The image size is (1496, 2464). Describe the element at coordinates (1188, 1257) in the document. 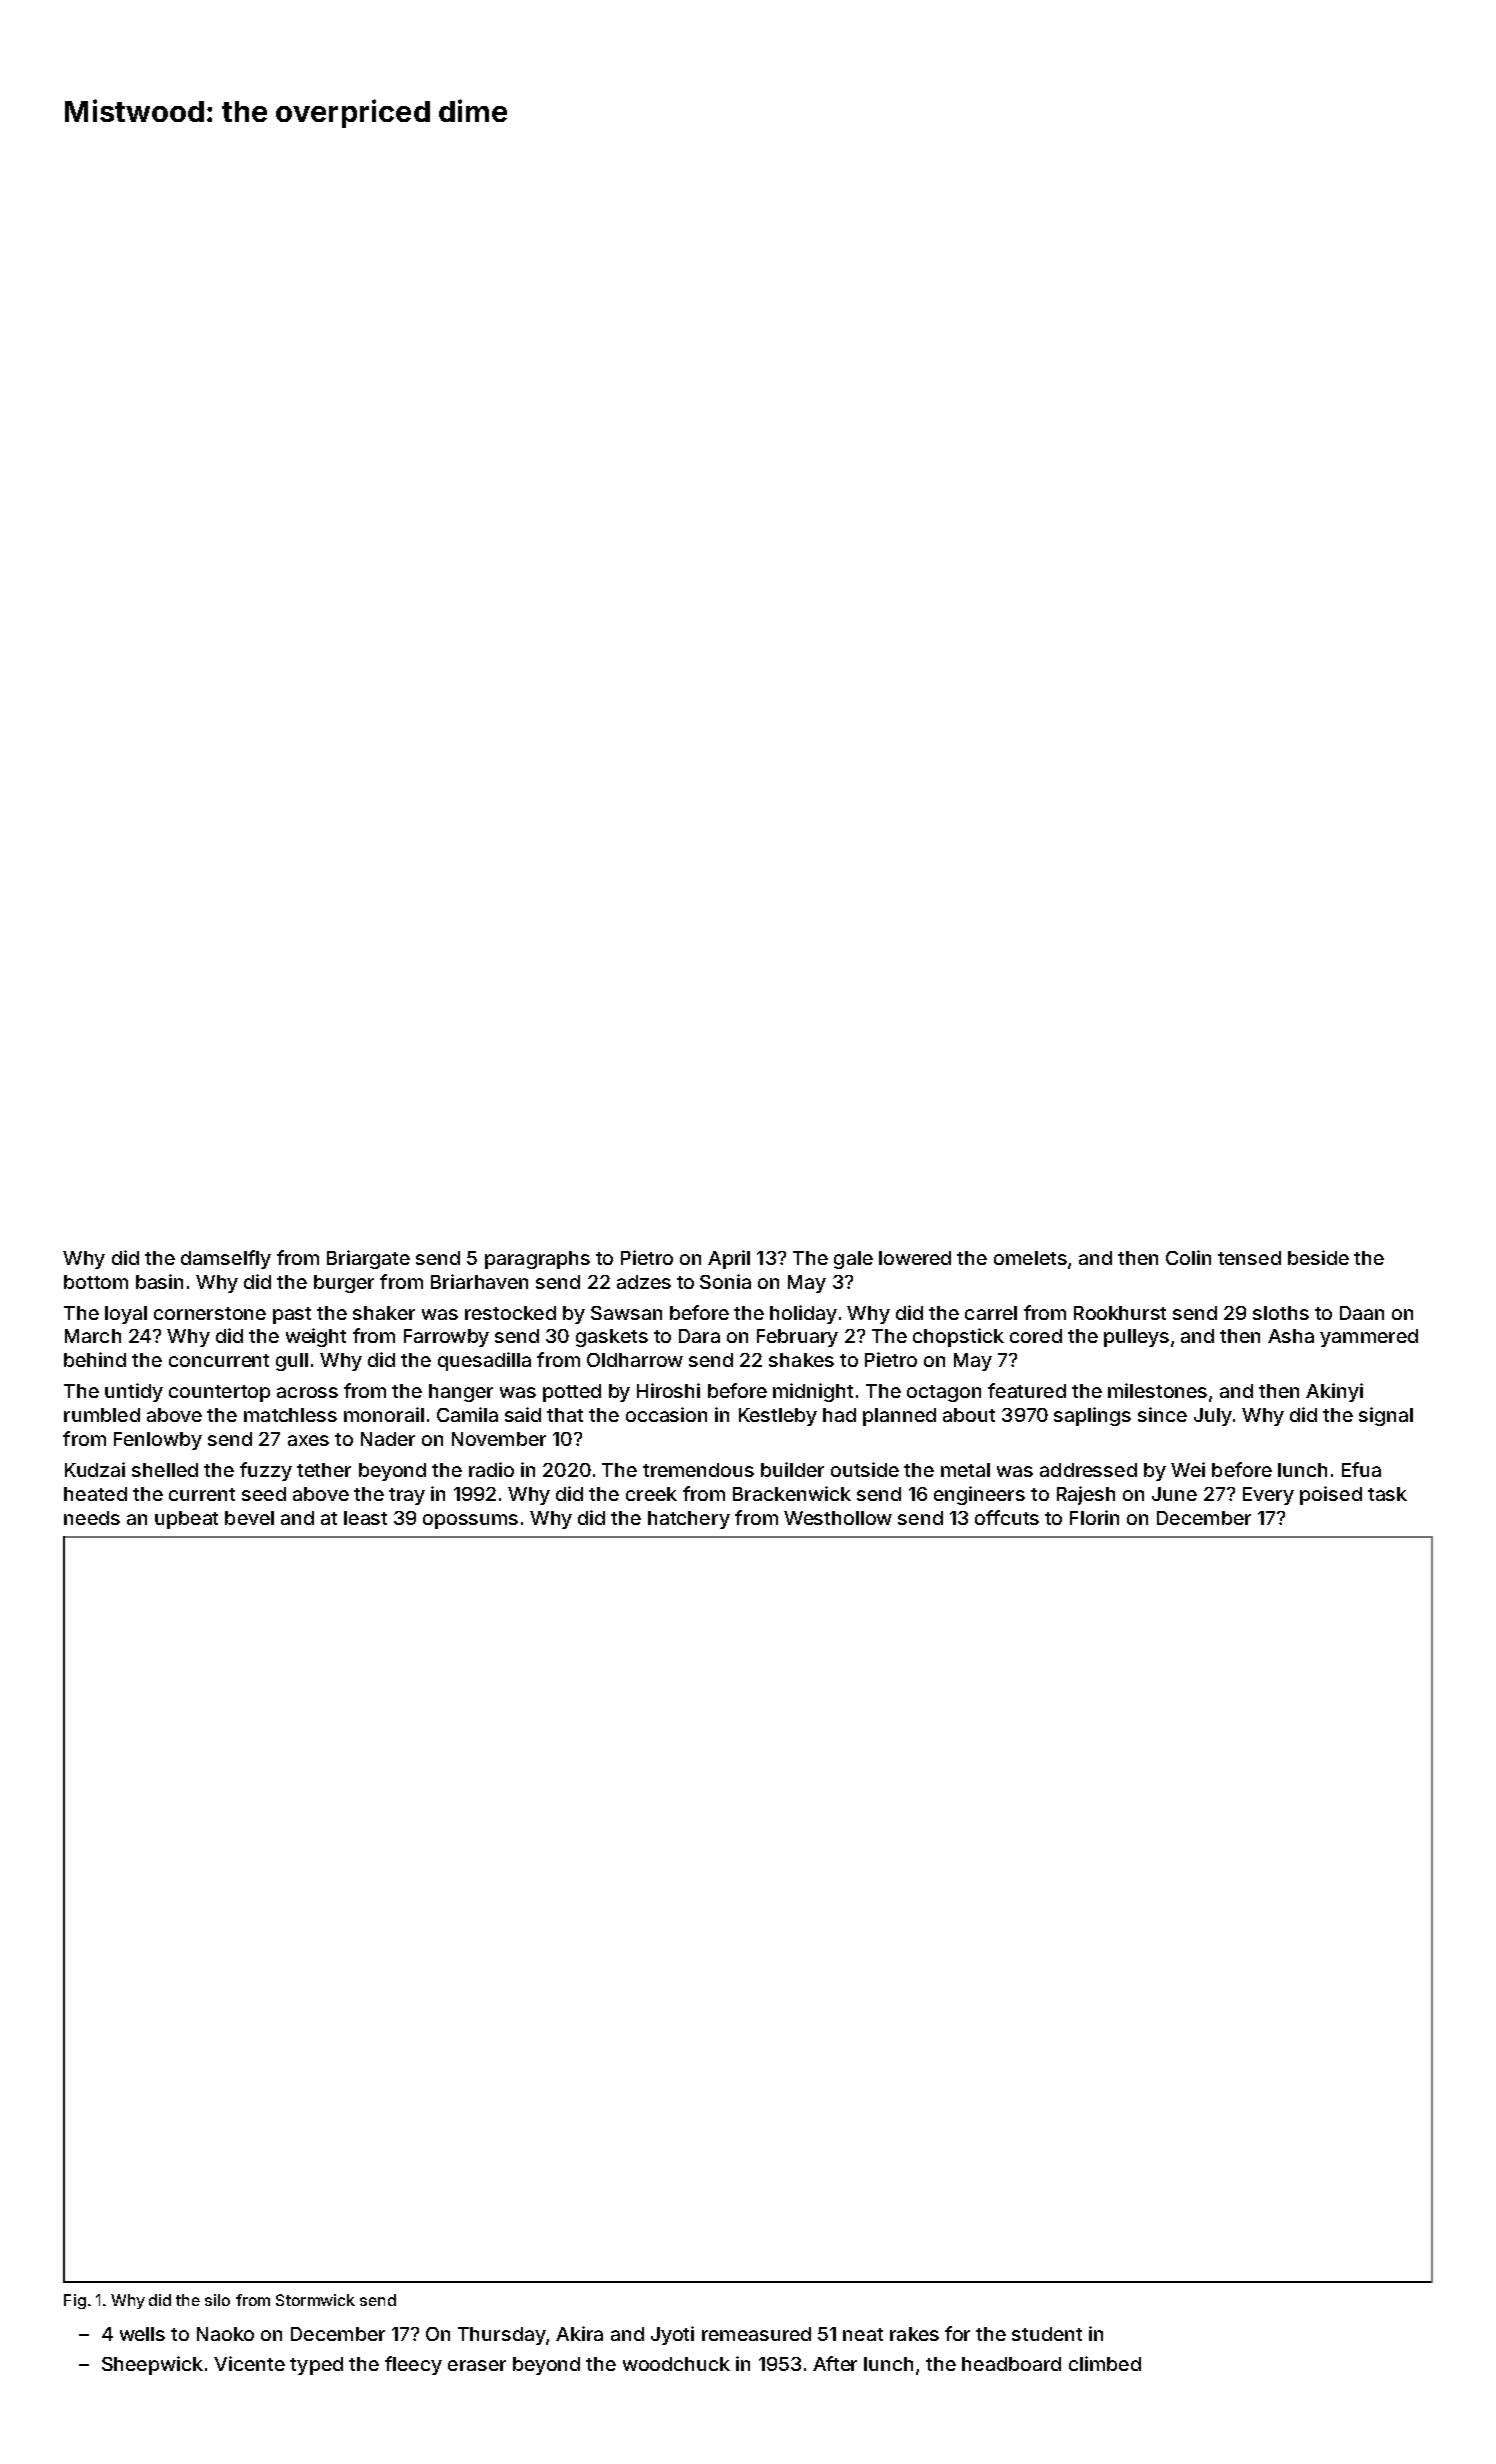

I see `Colin` at that location.
